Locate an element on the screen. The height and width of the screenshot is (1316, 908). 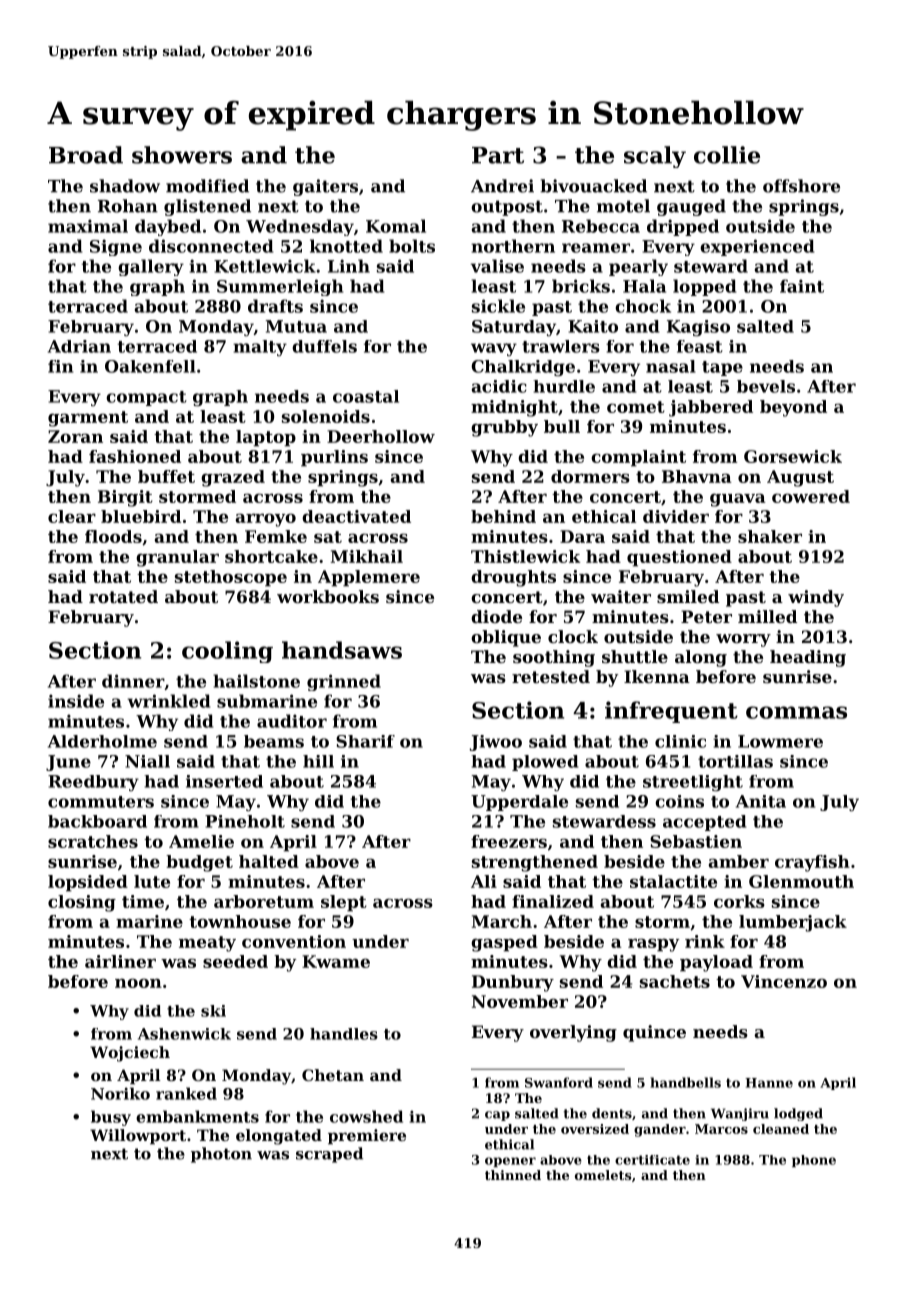
ski is located at coordinates (213, 1011).
